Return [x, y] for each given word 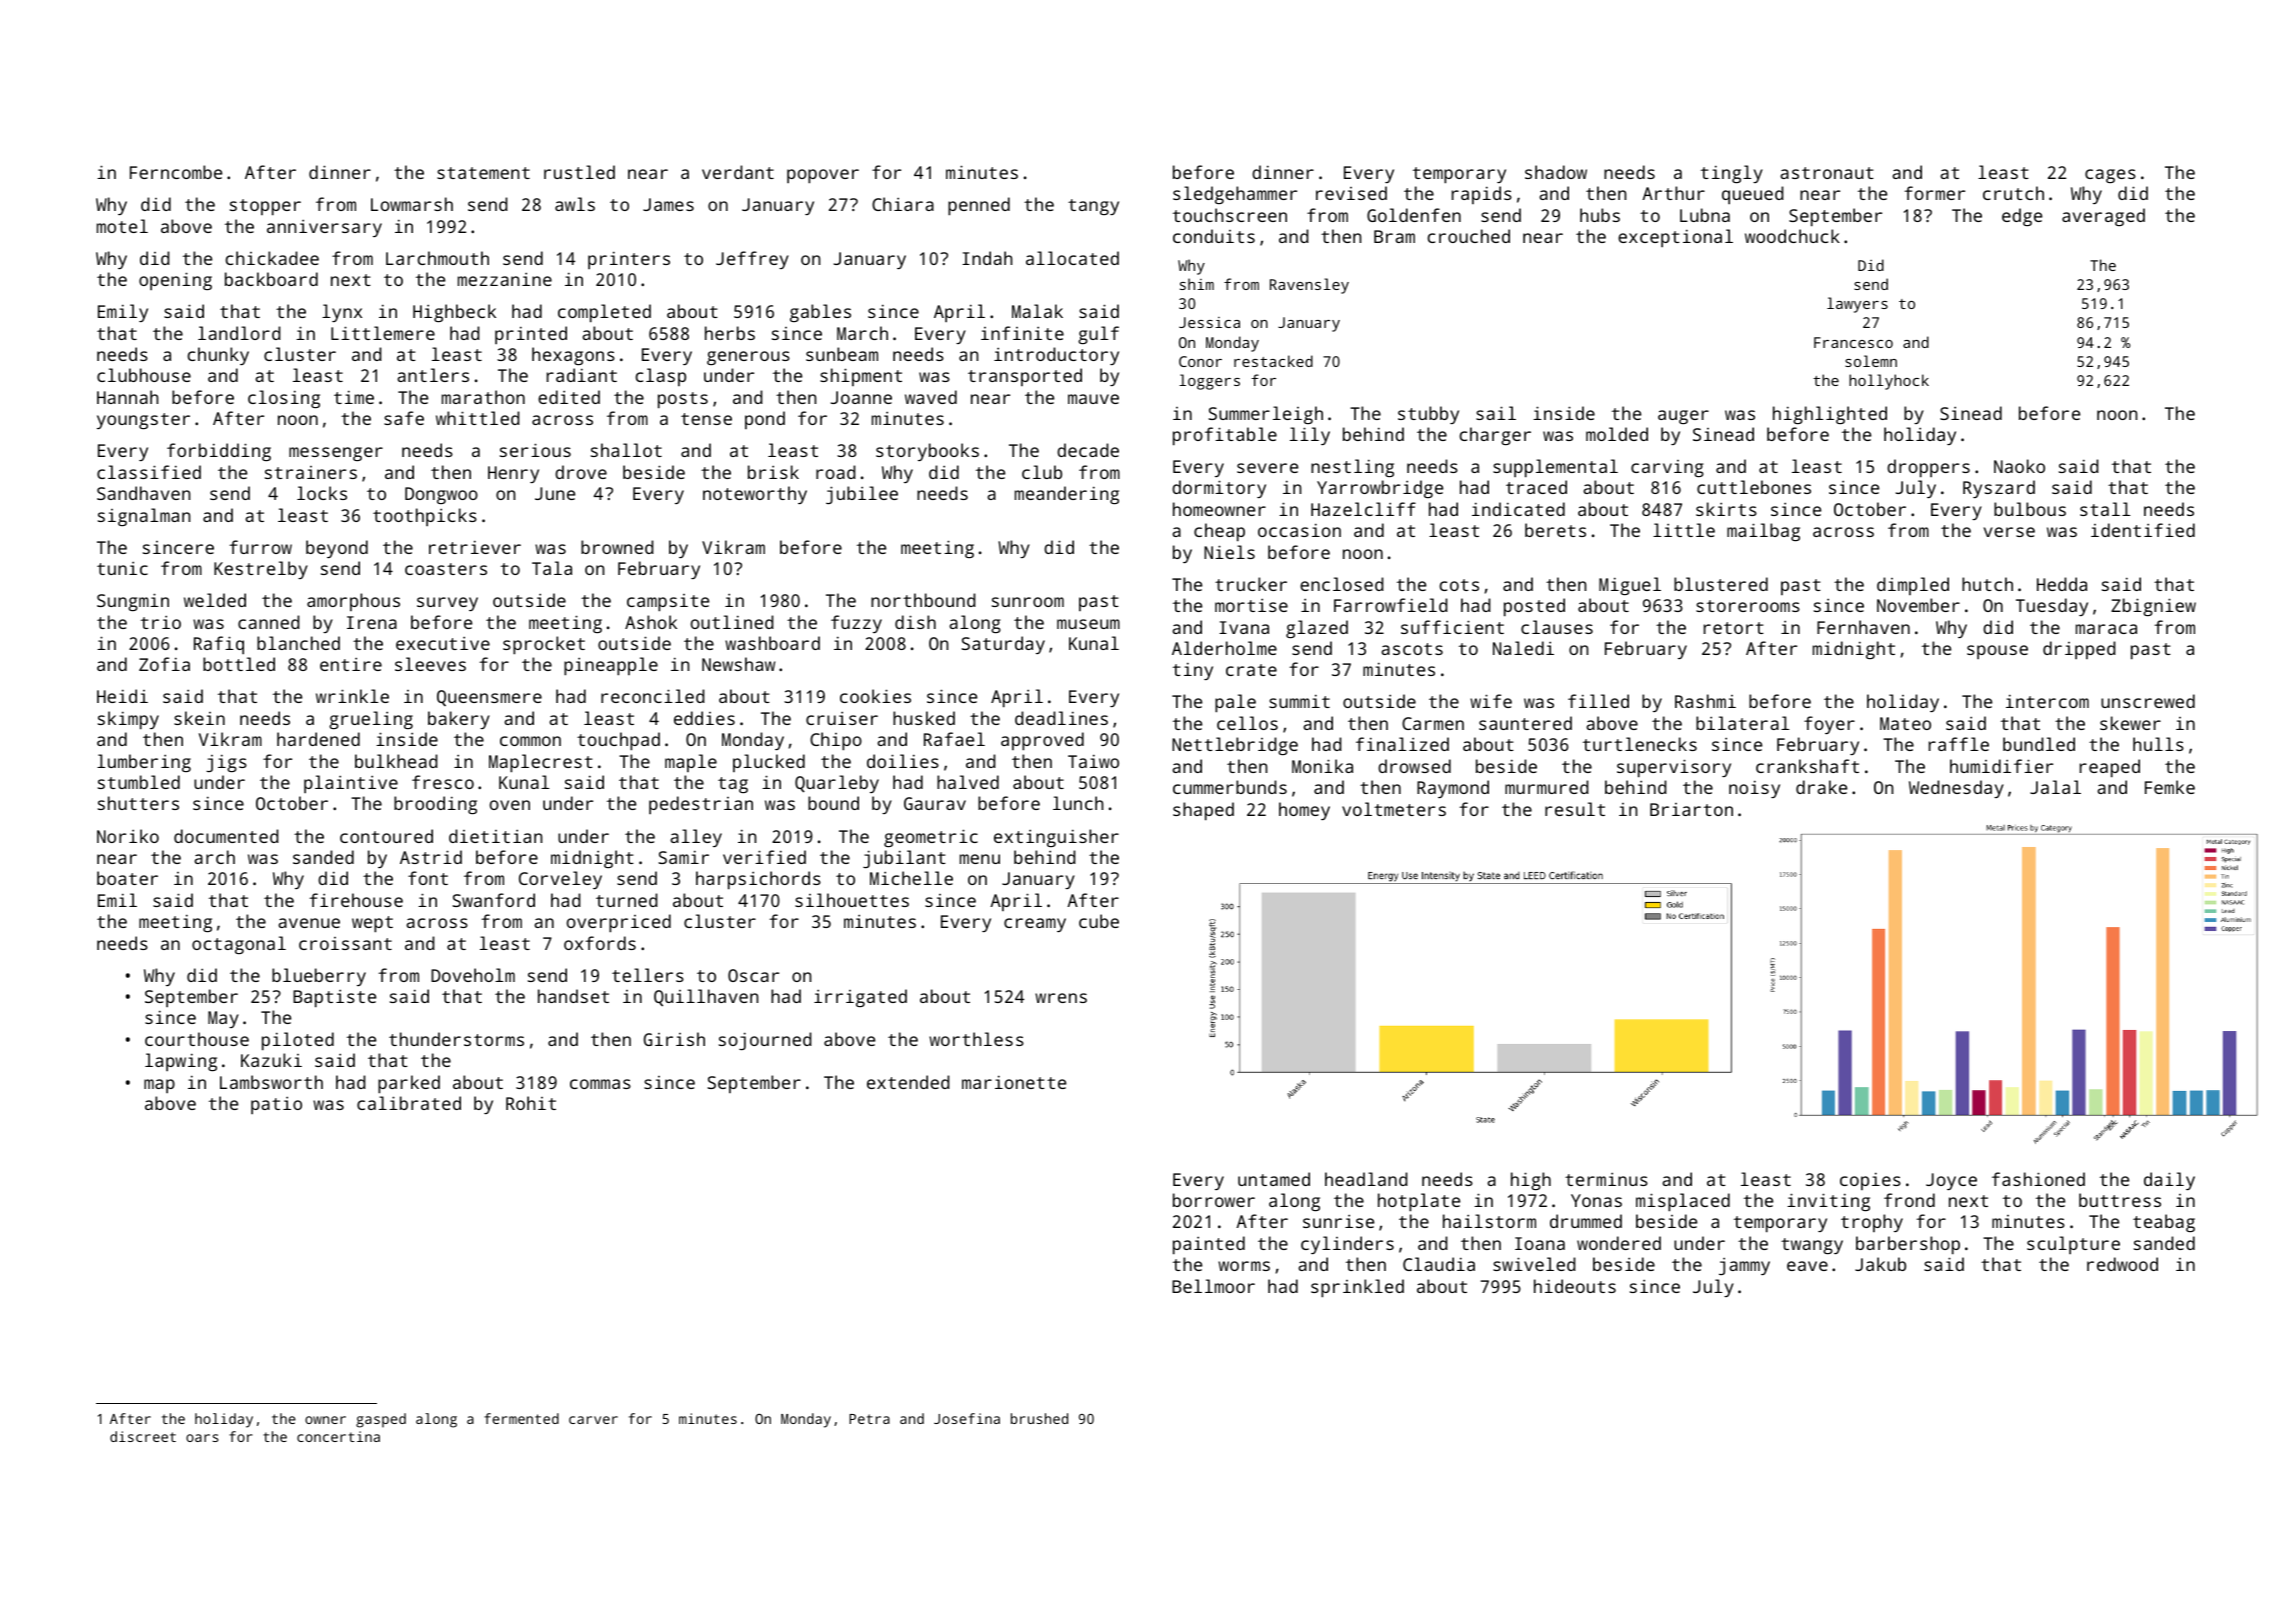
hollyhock [1889, 382]
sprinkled [1357, 1288]
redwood [2122, 1264]
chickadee [272, 258]
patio [276, 1105]
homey [1304, 811]
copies [1870, 1181]
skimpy [128, 720]
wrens [1061, 998]
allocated [1072, 258]
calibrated [409, 1103]
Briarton [1691, 809]
